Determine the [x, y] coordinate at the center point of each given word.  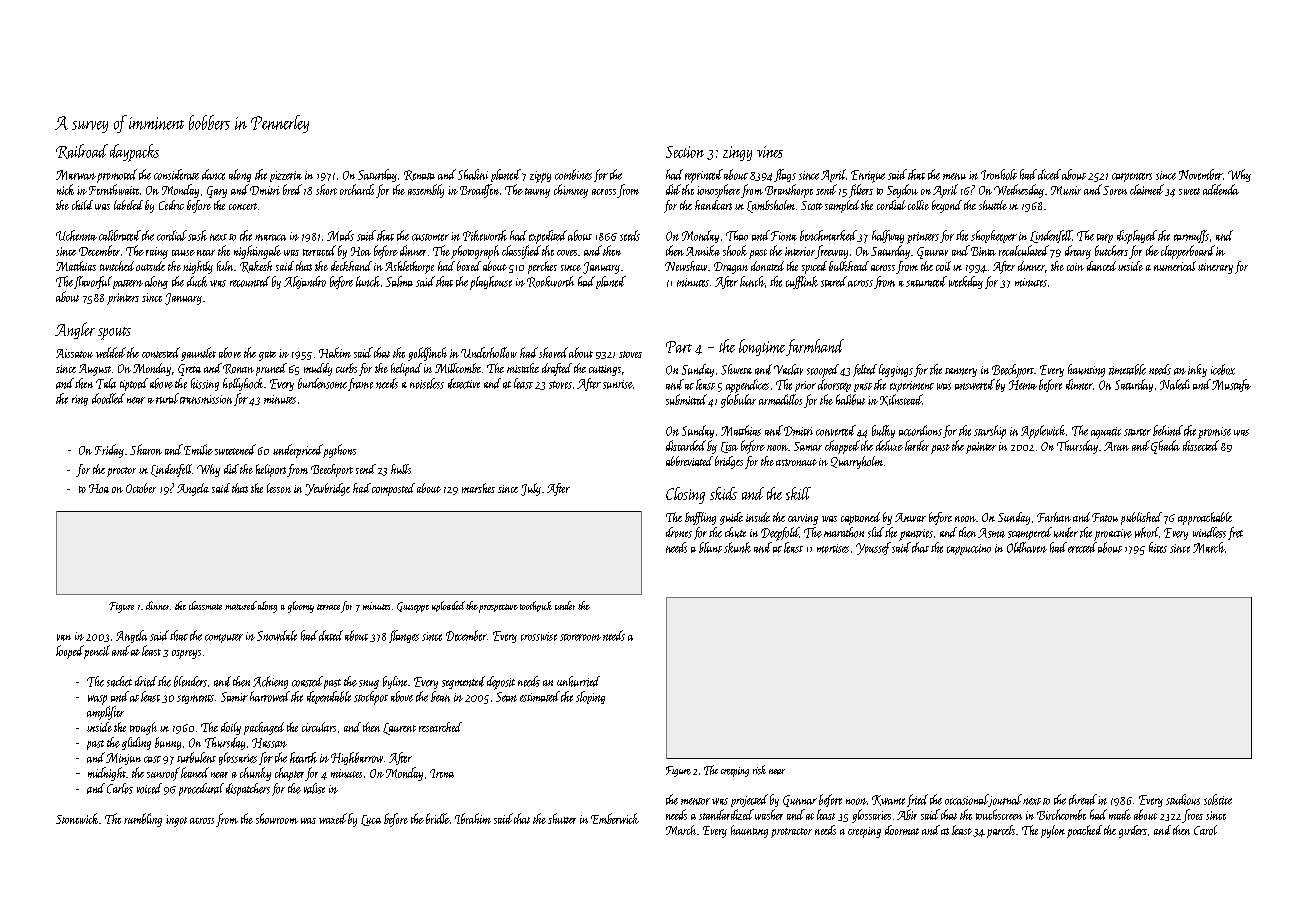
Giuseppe [413, 607]
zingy [737, 153]
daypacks [134, 153]
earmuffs [1191, 236]
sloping [590, 697]
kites [1158, 547]
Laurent [399, 729]
